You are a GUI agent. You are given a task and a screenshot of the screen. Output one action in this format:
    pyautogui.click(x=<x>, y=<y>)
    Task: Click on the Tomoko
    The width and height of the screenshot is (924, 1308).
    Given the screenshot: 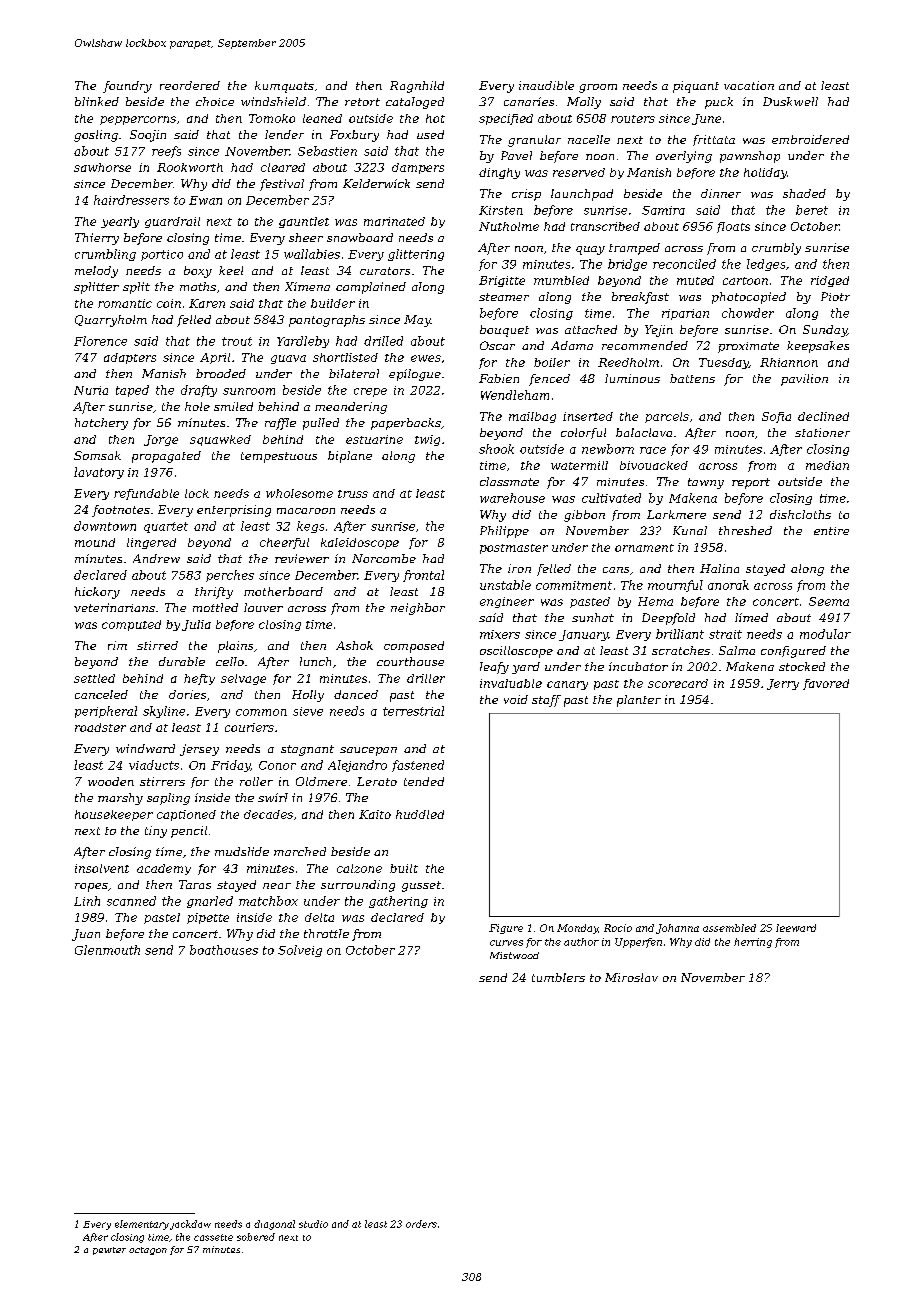 What is the action you would take?
    pyautogui.click(x=272, y=118)
